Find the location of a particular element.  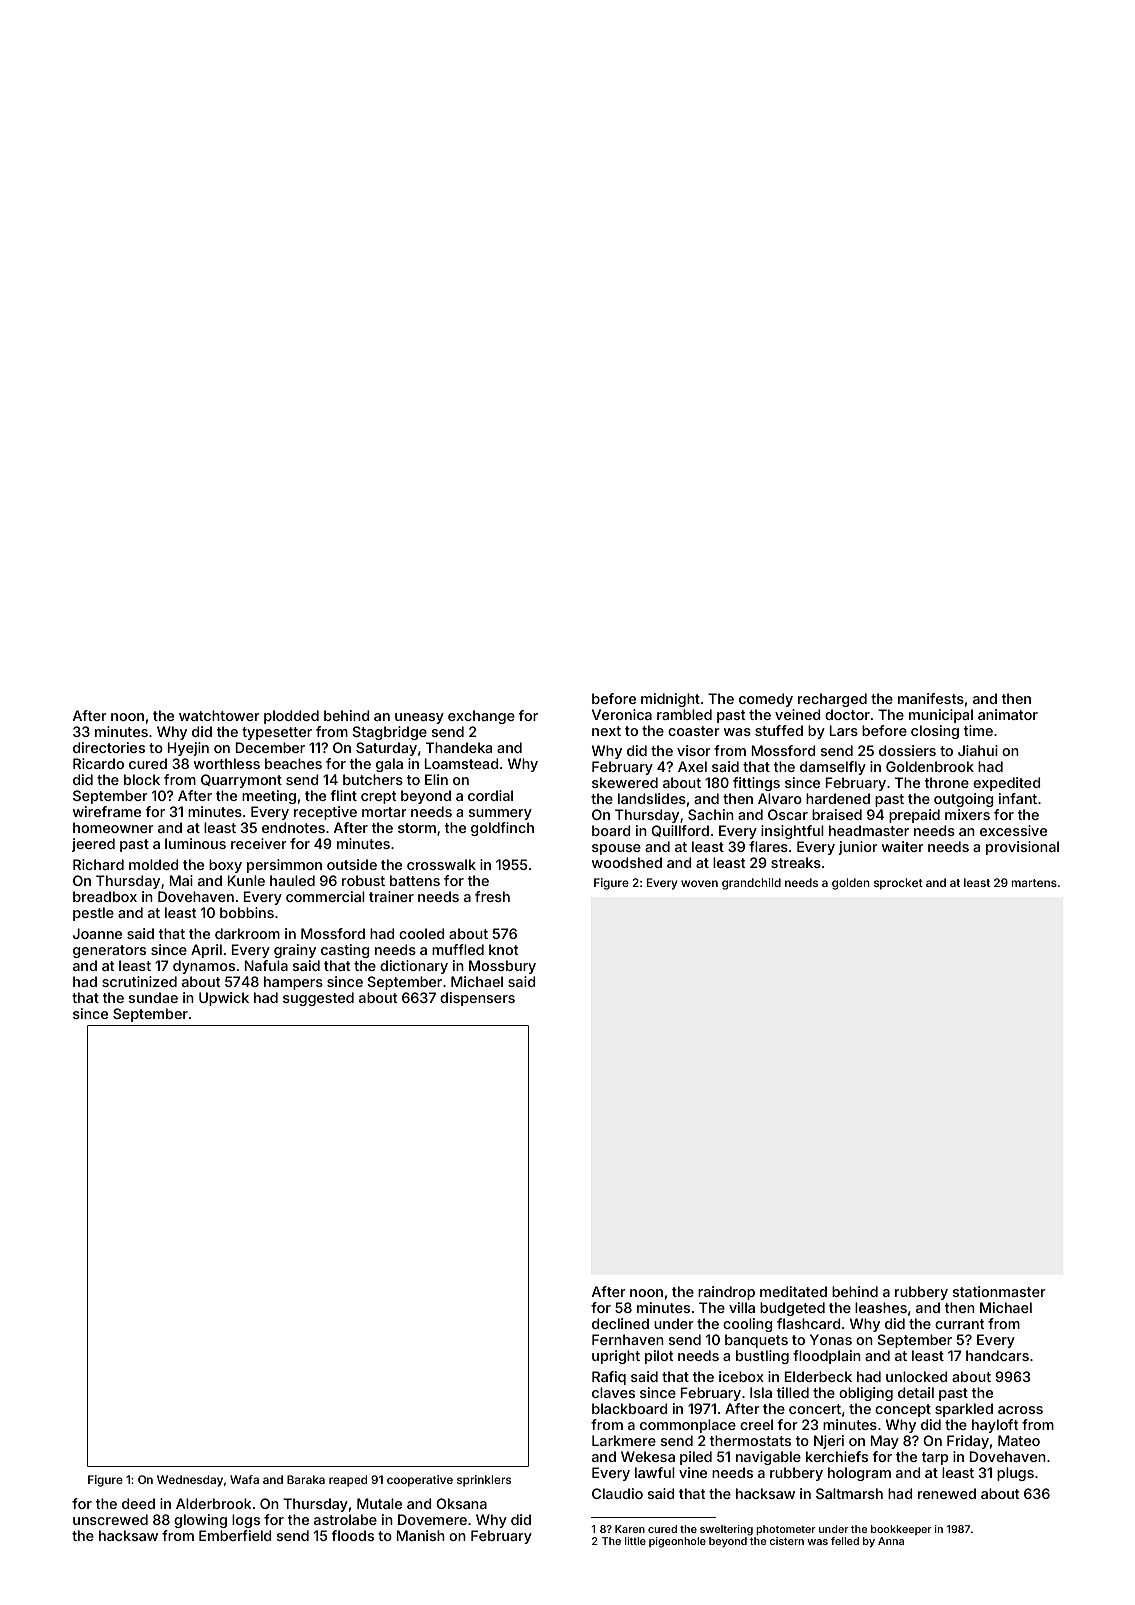

villa is located at coordinates (742, 1307).
